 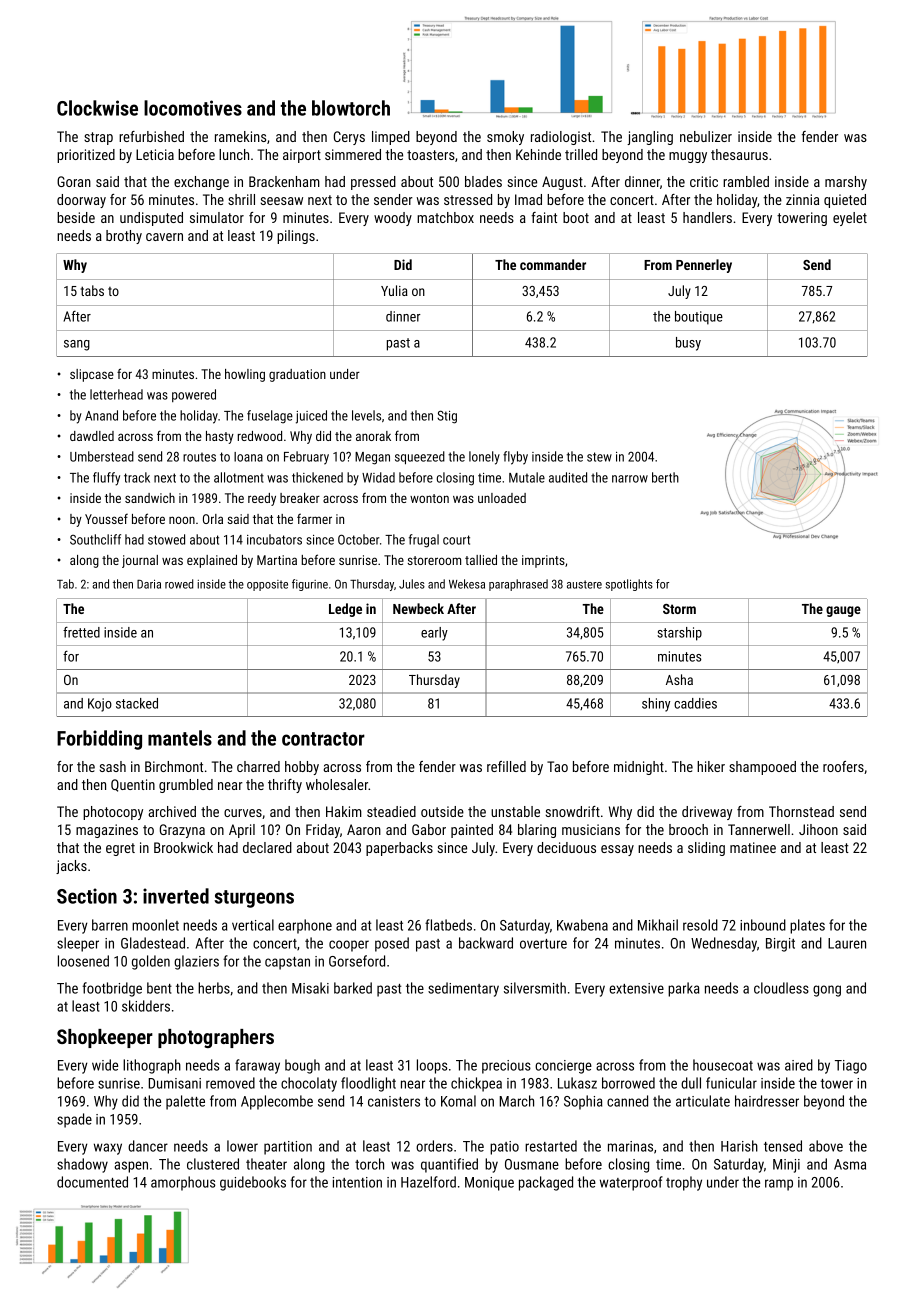 I want to click on seesaw, so click(x=282, y=201).
